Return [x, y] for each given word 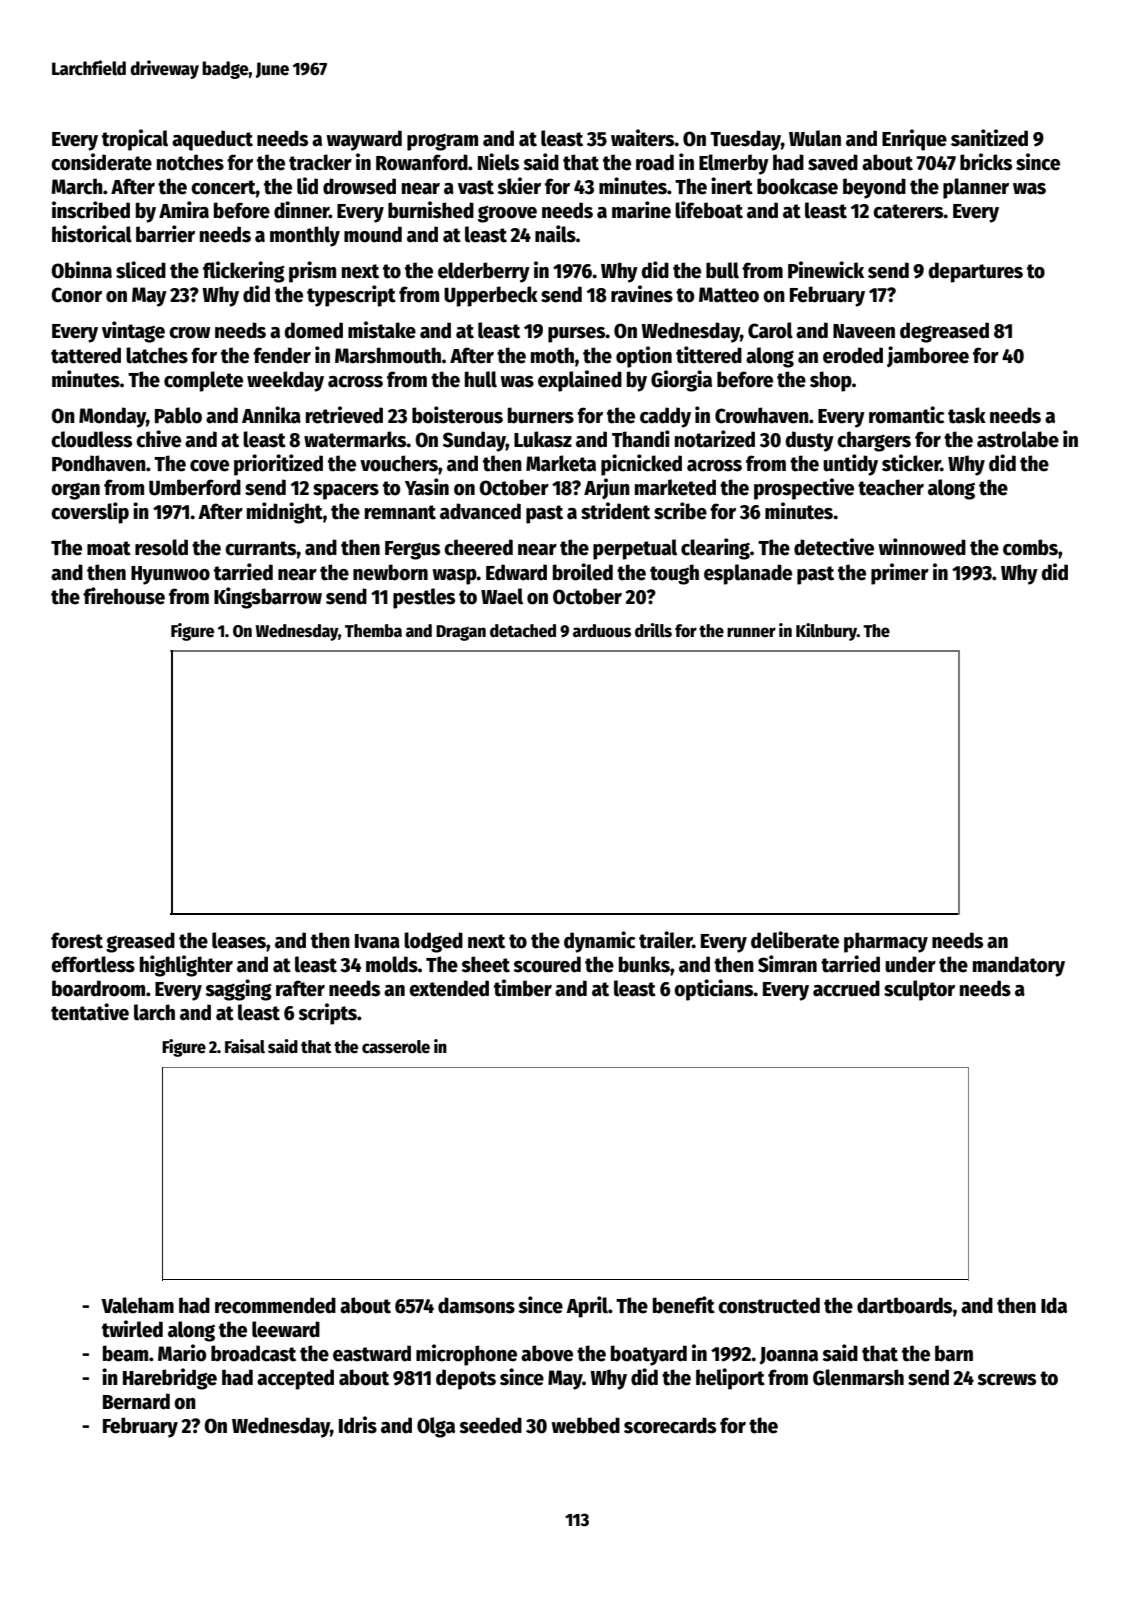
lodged [433, 942]
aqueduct [212, 140]
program [442, 142]
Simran [787, 964]
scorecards [670, 1425]
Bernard [136, 1401]
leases [239, 940]
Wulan [815, 138]
